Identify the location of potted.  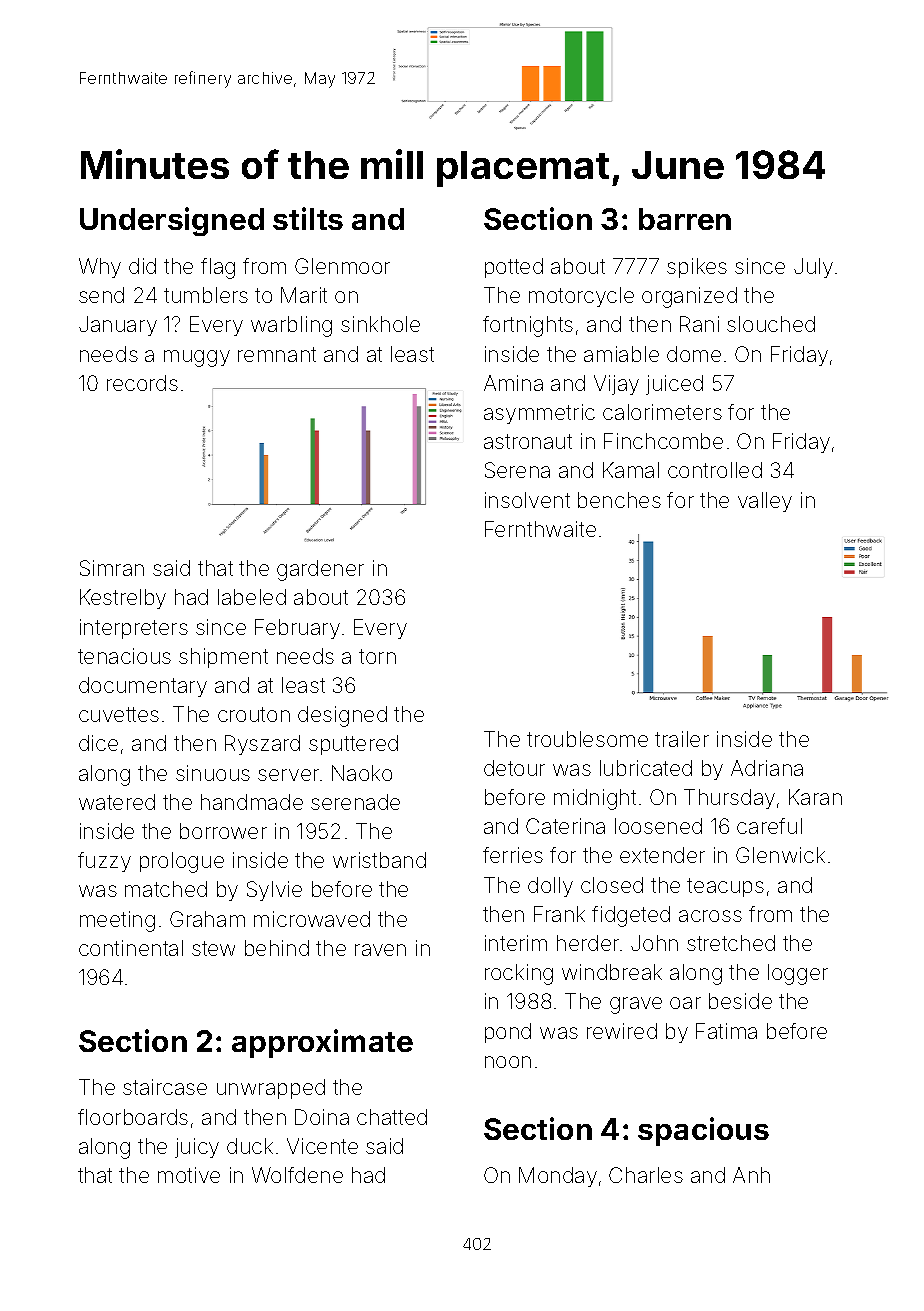
(514, 268).
